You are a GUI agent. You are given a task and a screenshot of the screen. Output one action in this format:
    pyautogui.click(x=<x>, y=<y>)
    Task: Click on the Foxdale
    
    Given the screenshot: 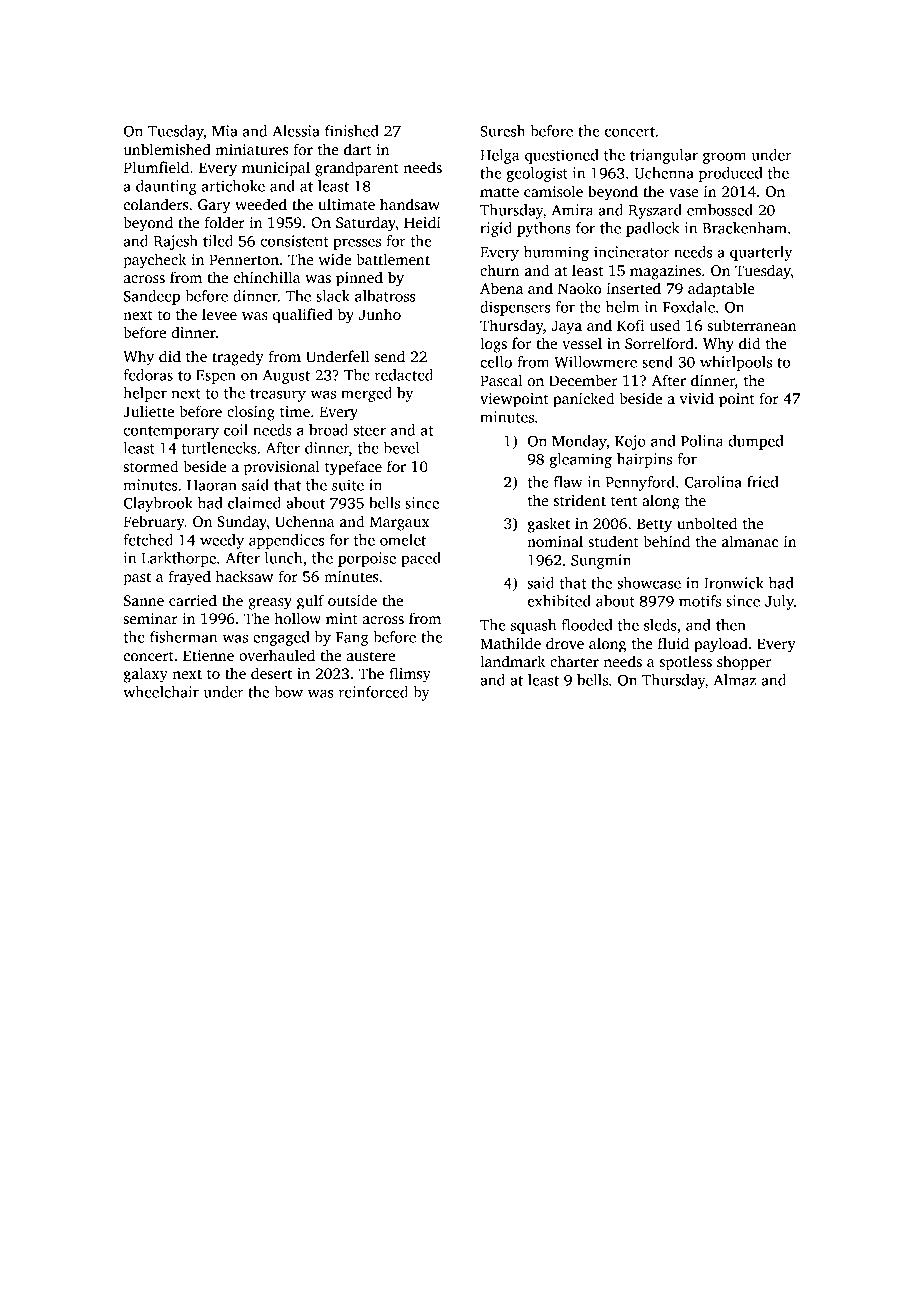 What is the action you would take?
    pyautogui.click(x=689, y=307)
